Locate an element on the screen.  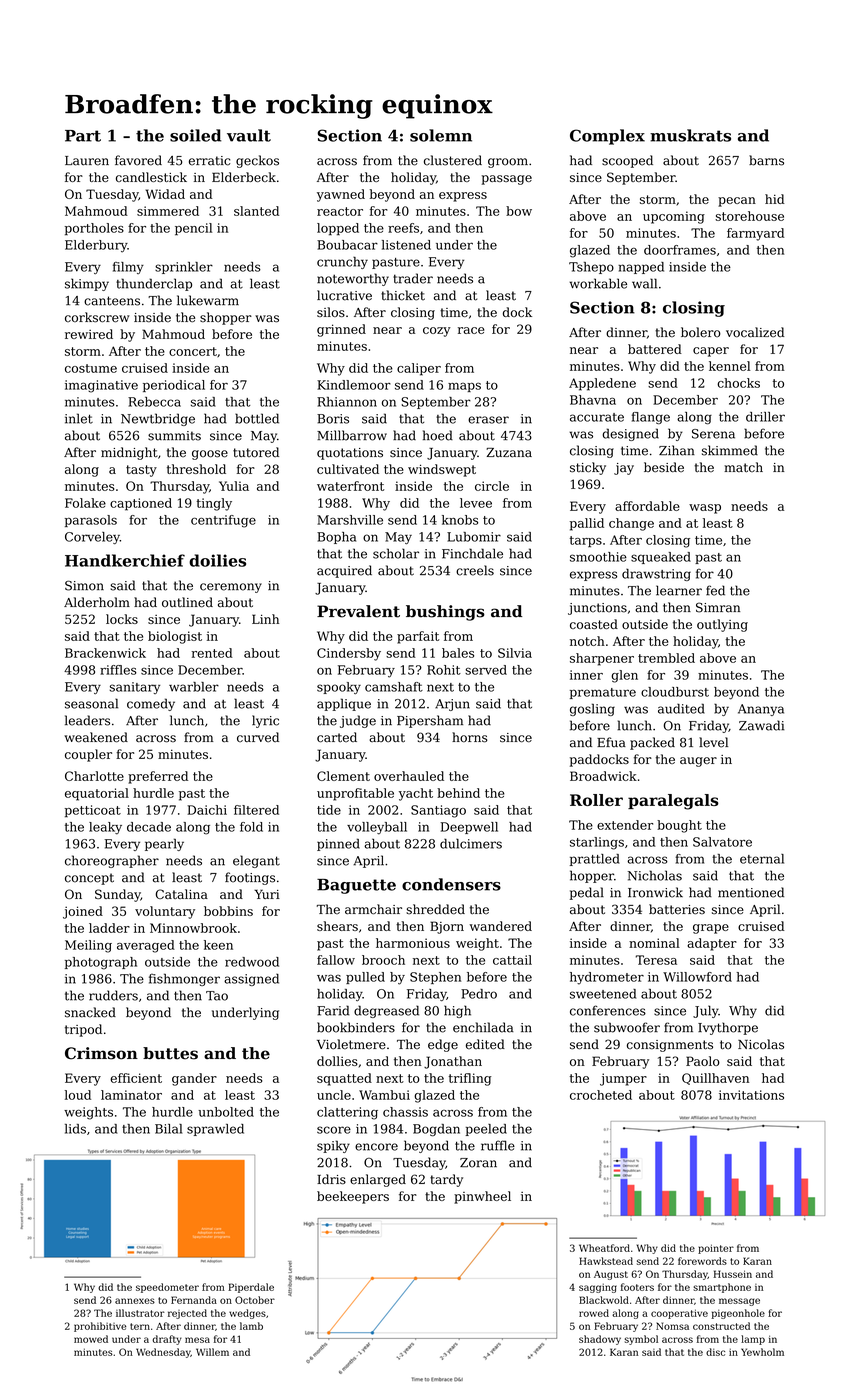
match is located at coordinates (743, 467).
